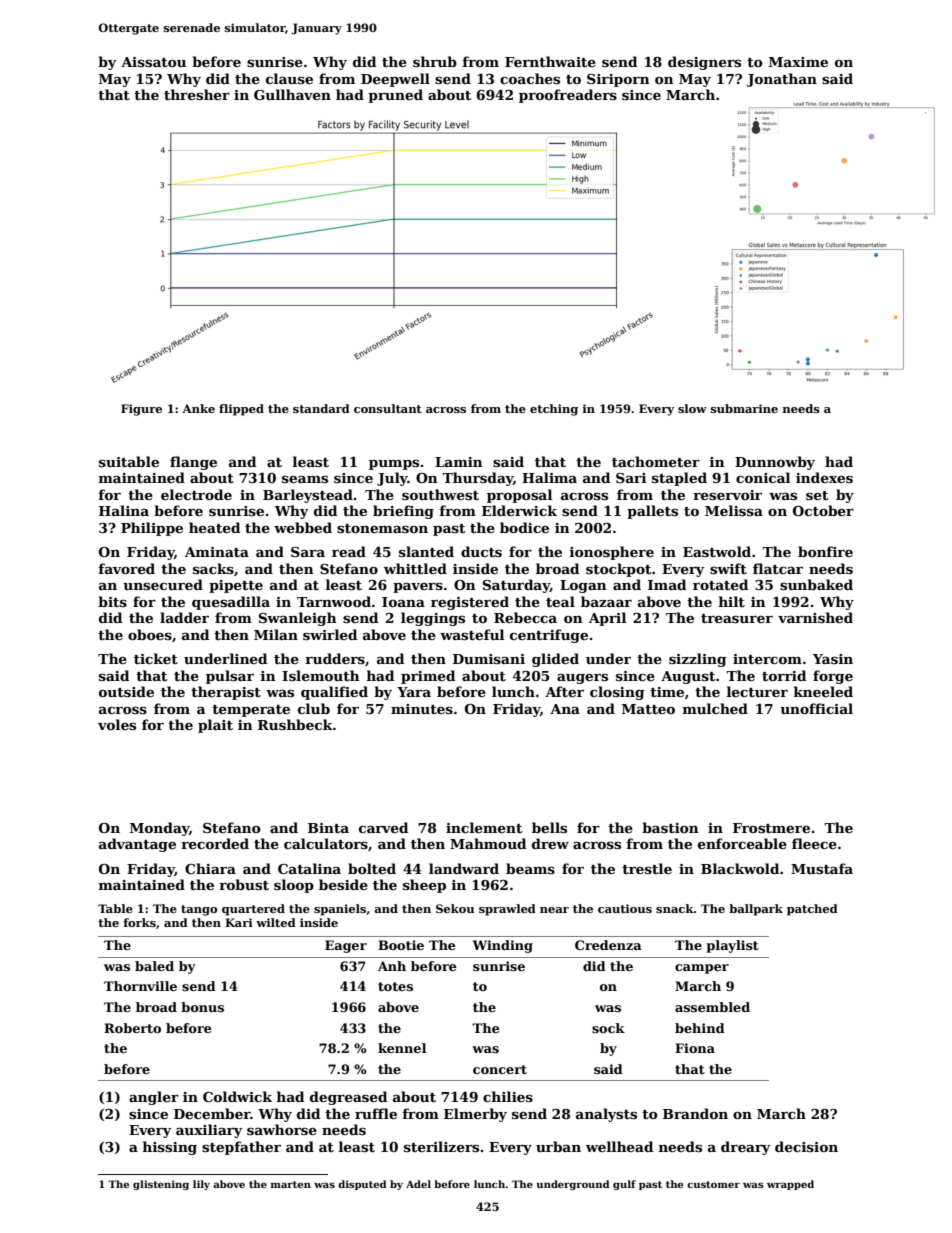 The image size is (952, 1233). What do you see at coordinates (435, 61) in the screenshot?
I see `shrub` at bounding box center [435, 61].
